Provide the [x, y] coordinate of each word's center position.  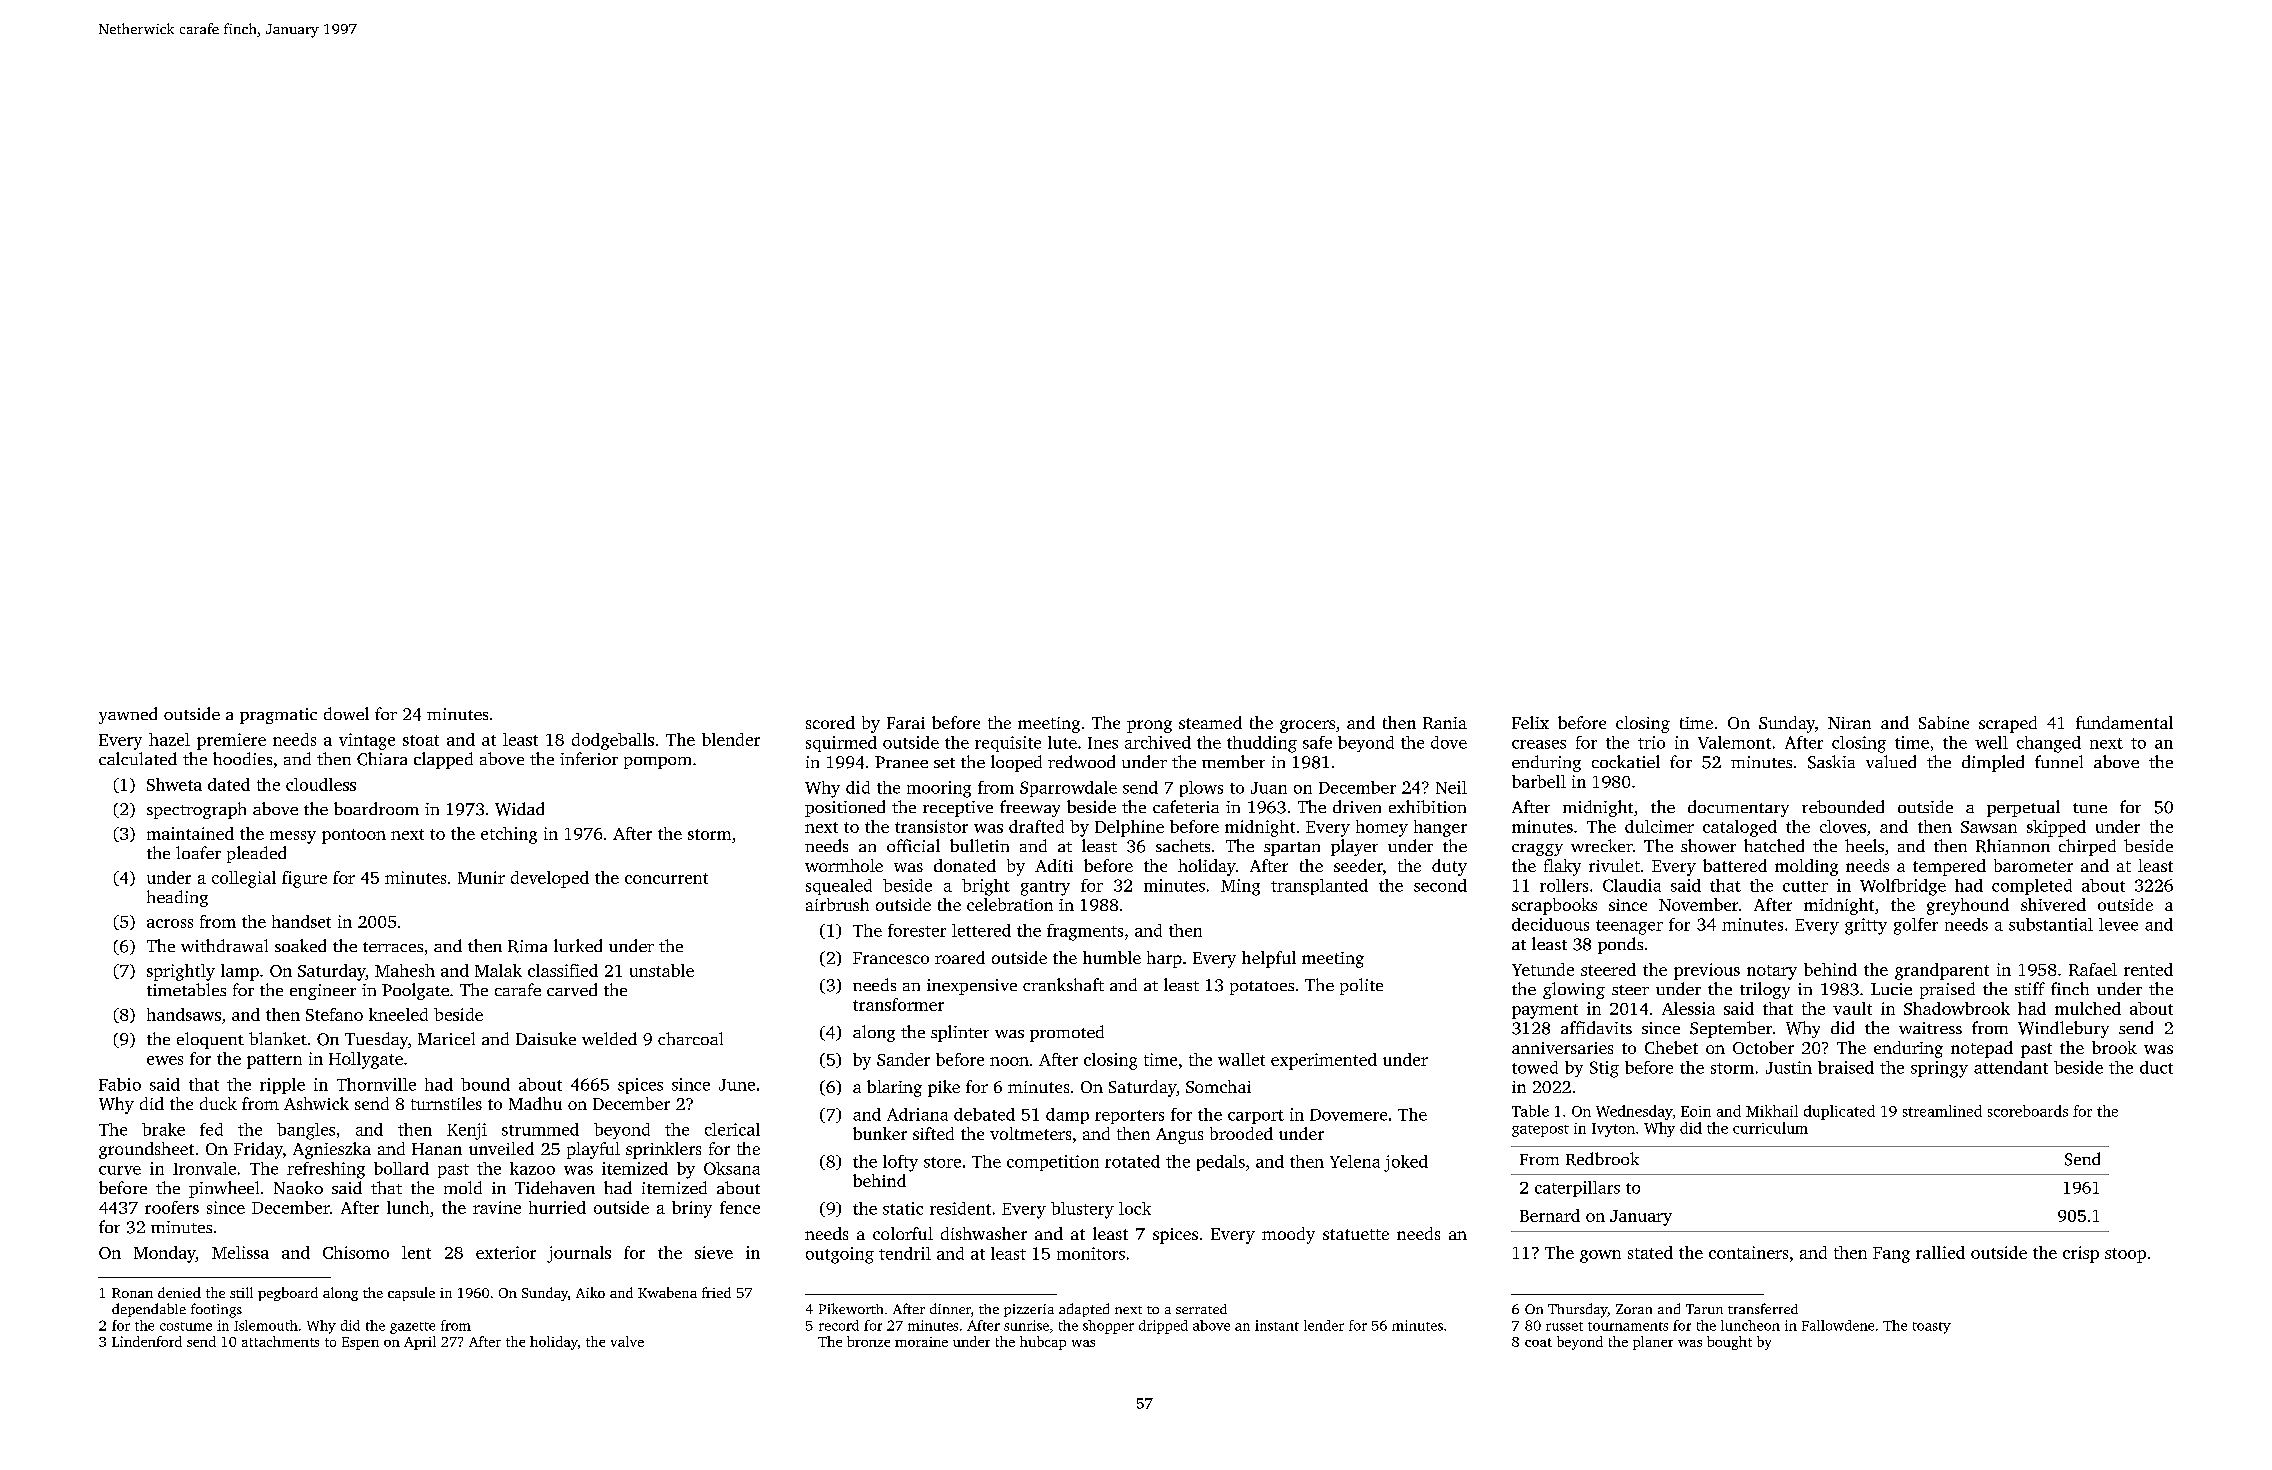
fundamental [2124, 722]
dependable [149, 1310]
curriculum [1770, 1128]
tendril [905, 1253]
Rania [1445, 723]
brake [163, 1129]
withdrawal [224, 945]
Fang [1891, 1255]
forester [917, 930]
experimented [1324, 1061]
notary [1772, 972]
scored [830, 722]
